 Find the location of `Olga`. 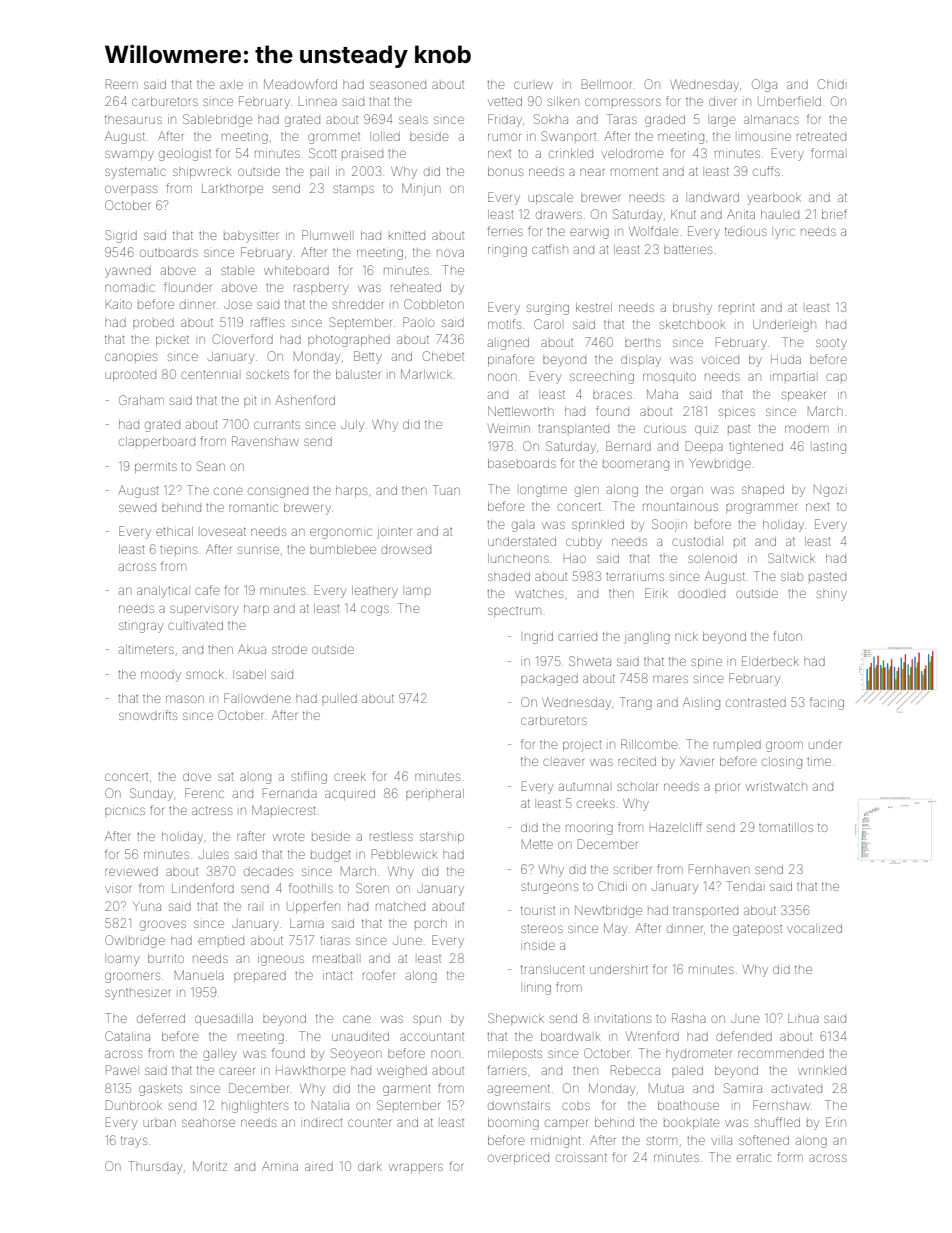

Olga is located at coordinates (764, 85).
